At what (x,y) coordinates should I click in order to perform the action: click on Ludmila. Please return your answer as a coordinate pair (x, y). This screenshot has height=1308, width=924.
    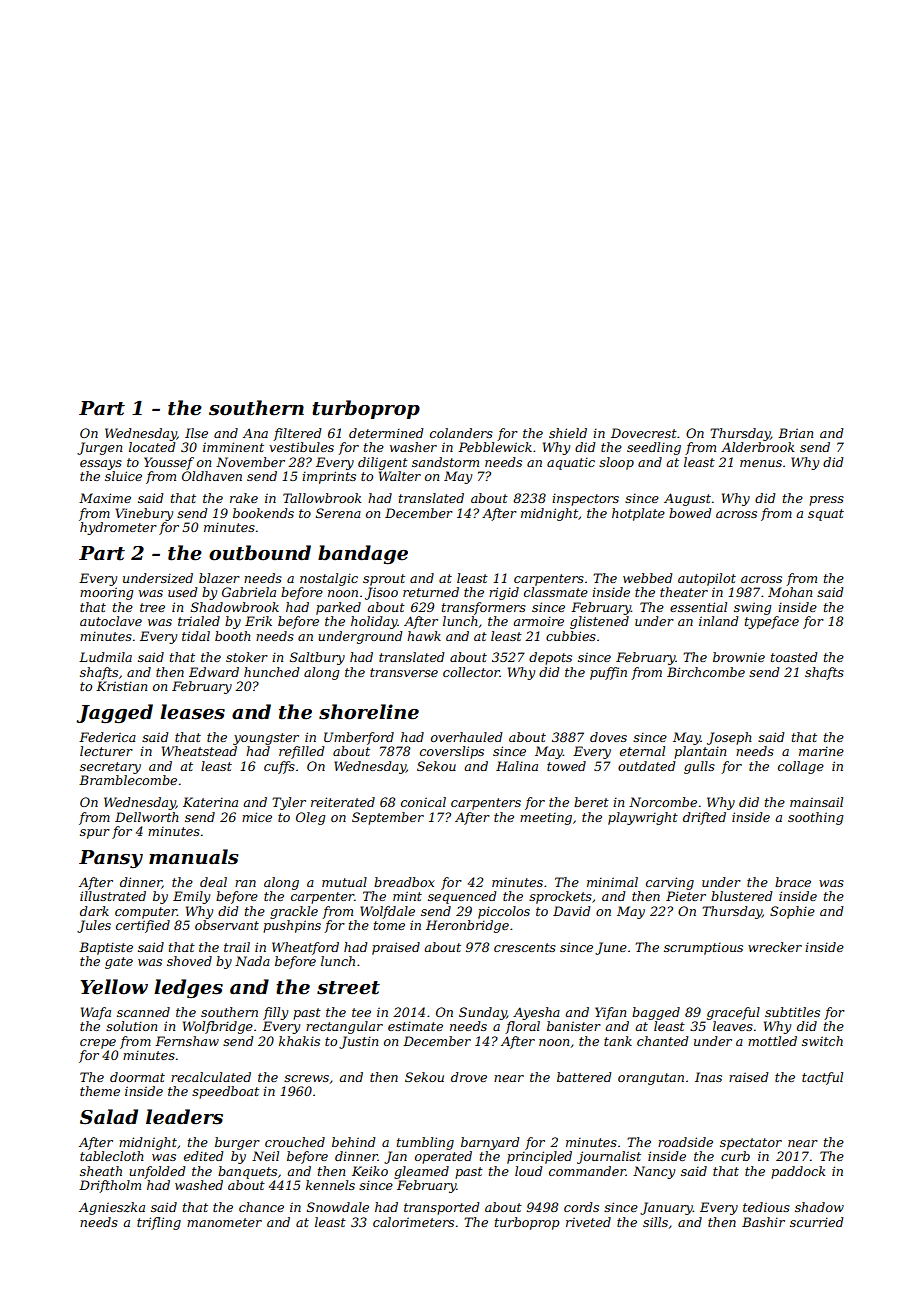
    Looking at the image, I should click on (105, 657).
